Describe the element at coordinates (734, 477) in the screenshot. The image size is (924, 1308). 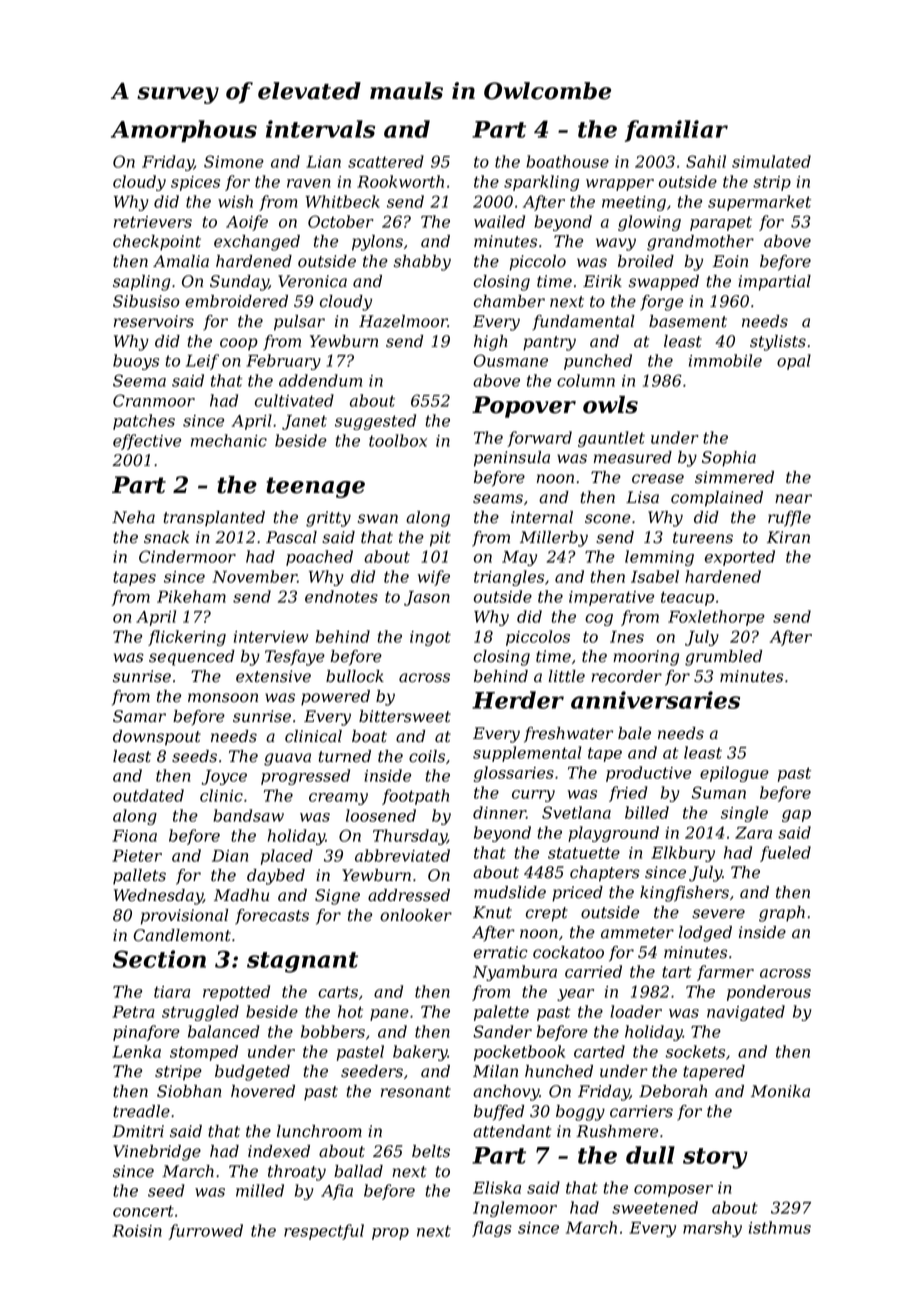
I see `simmered` at that location.
